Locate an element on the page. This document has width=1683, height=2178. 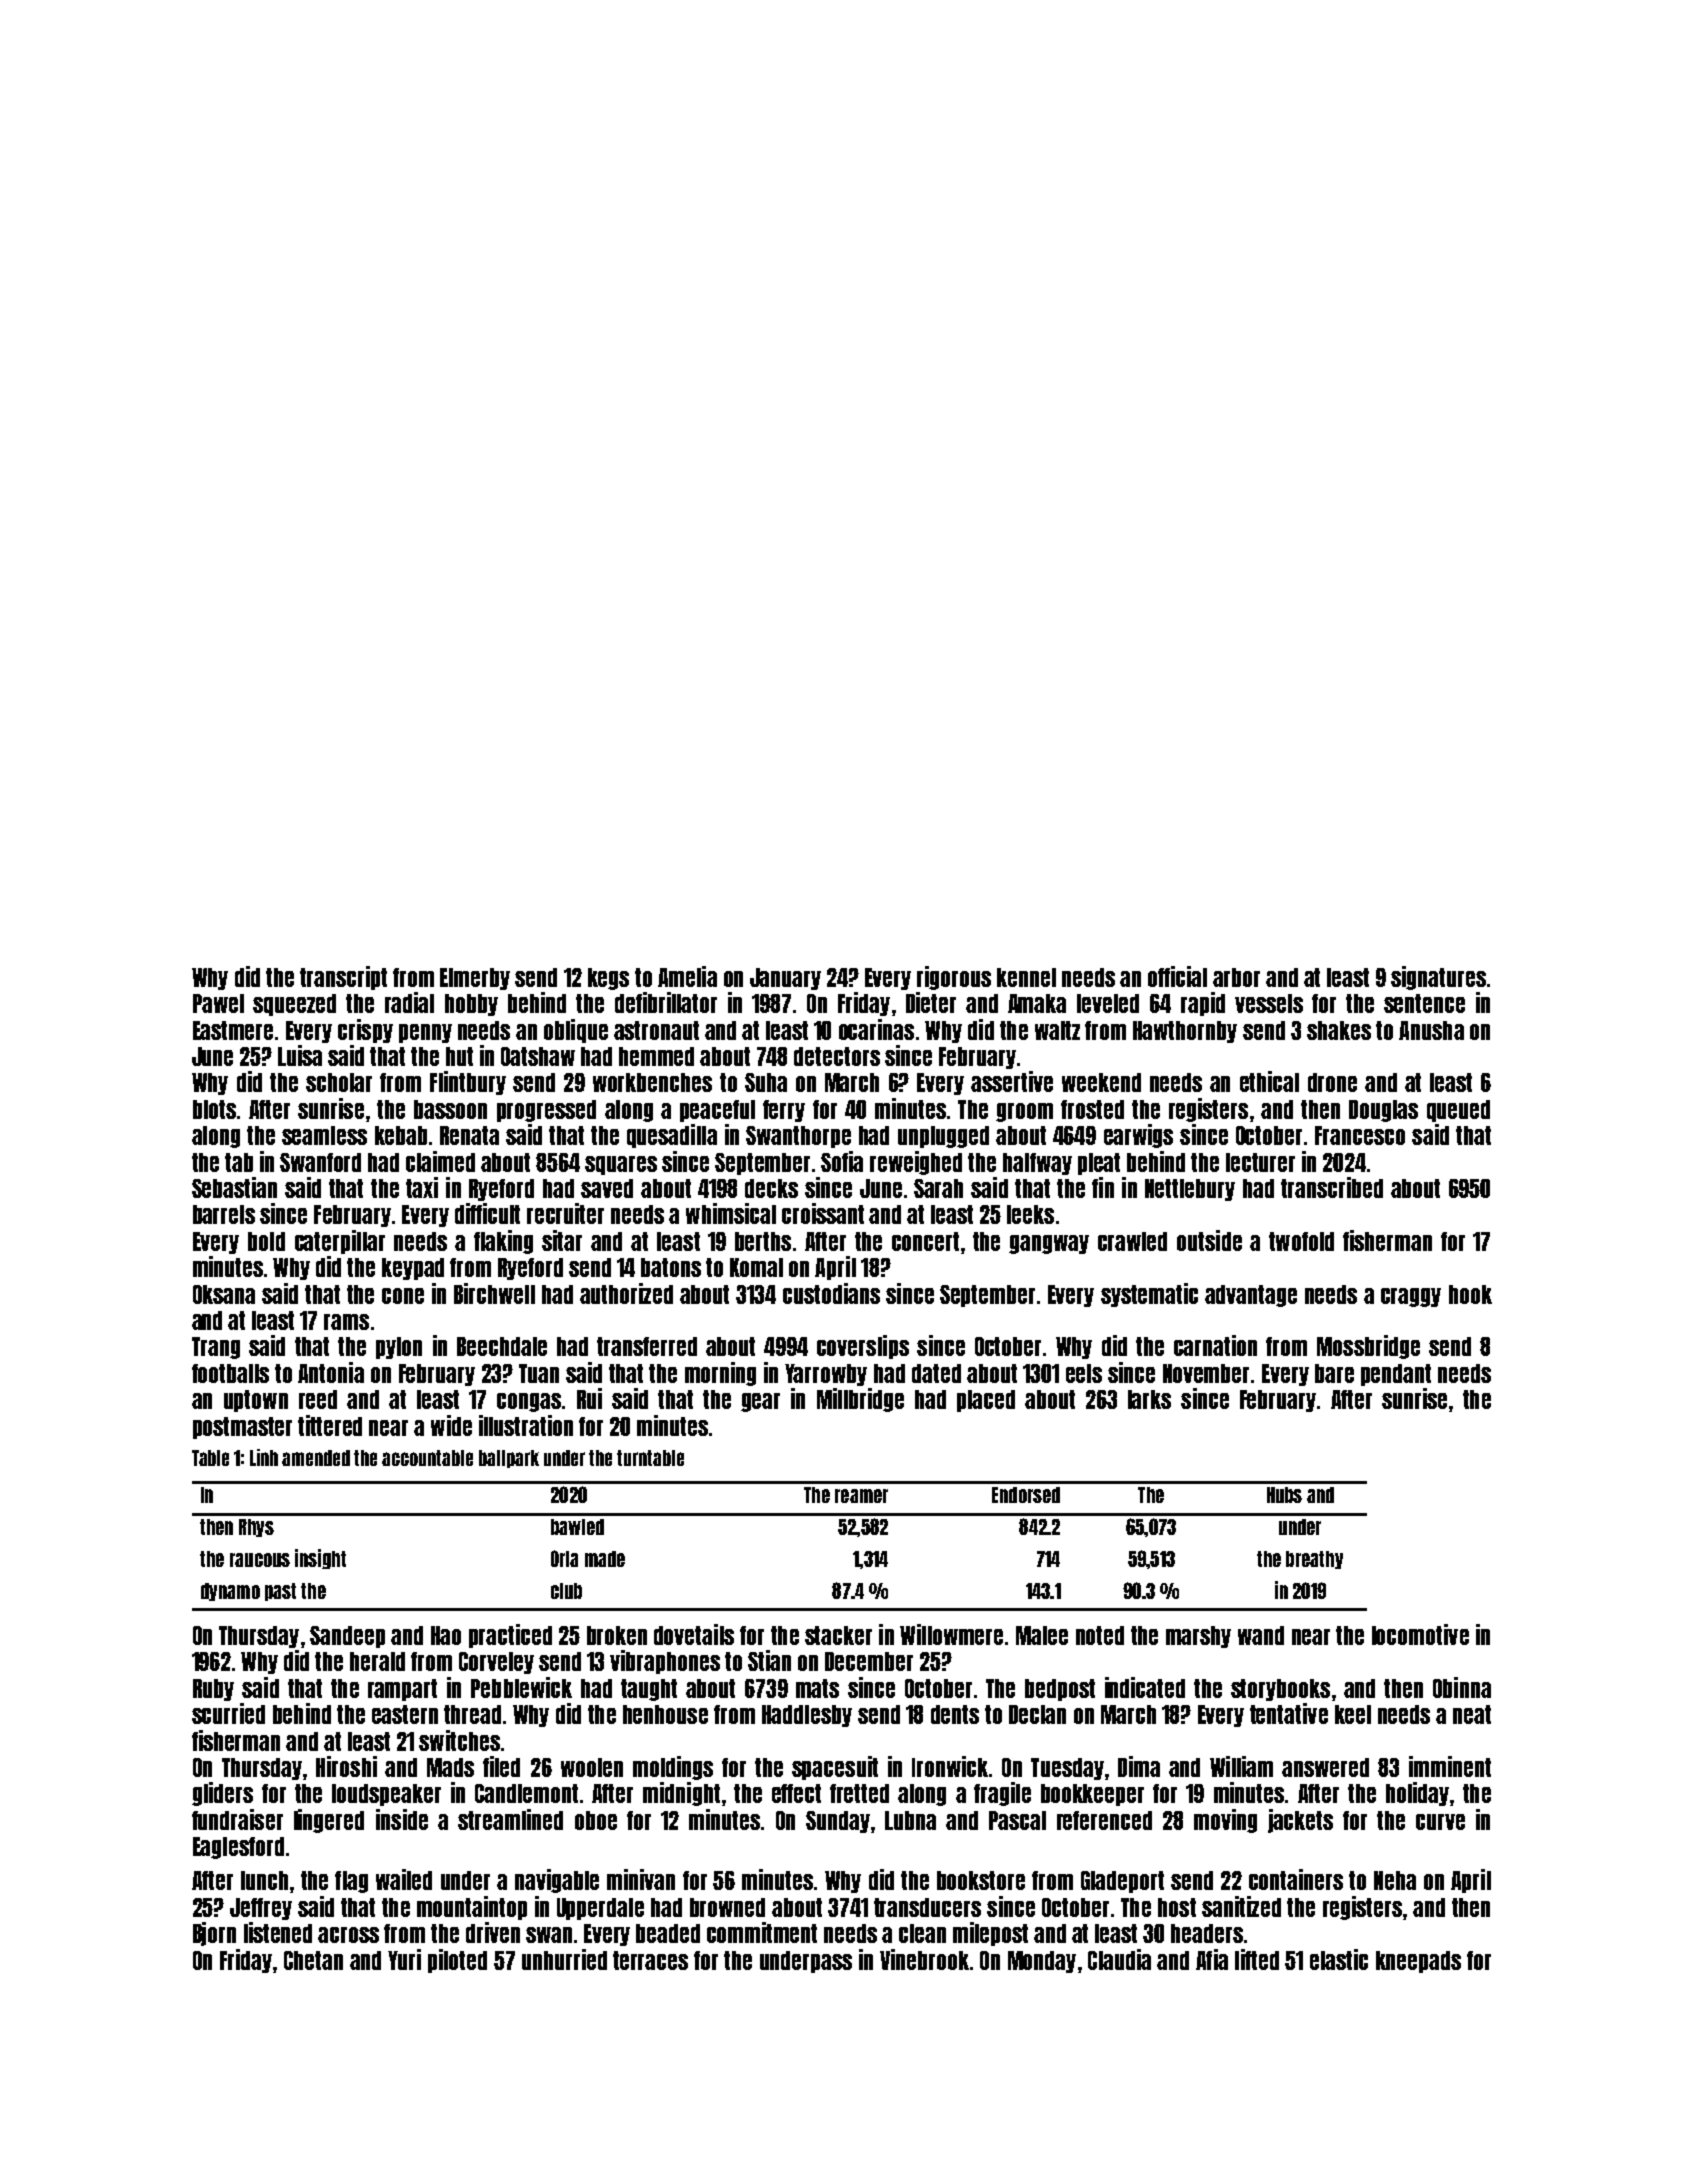
Endorsed is located at coordinates (1026, 1495).
